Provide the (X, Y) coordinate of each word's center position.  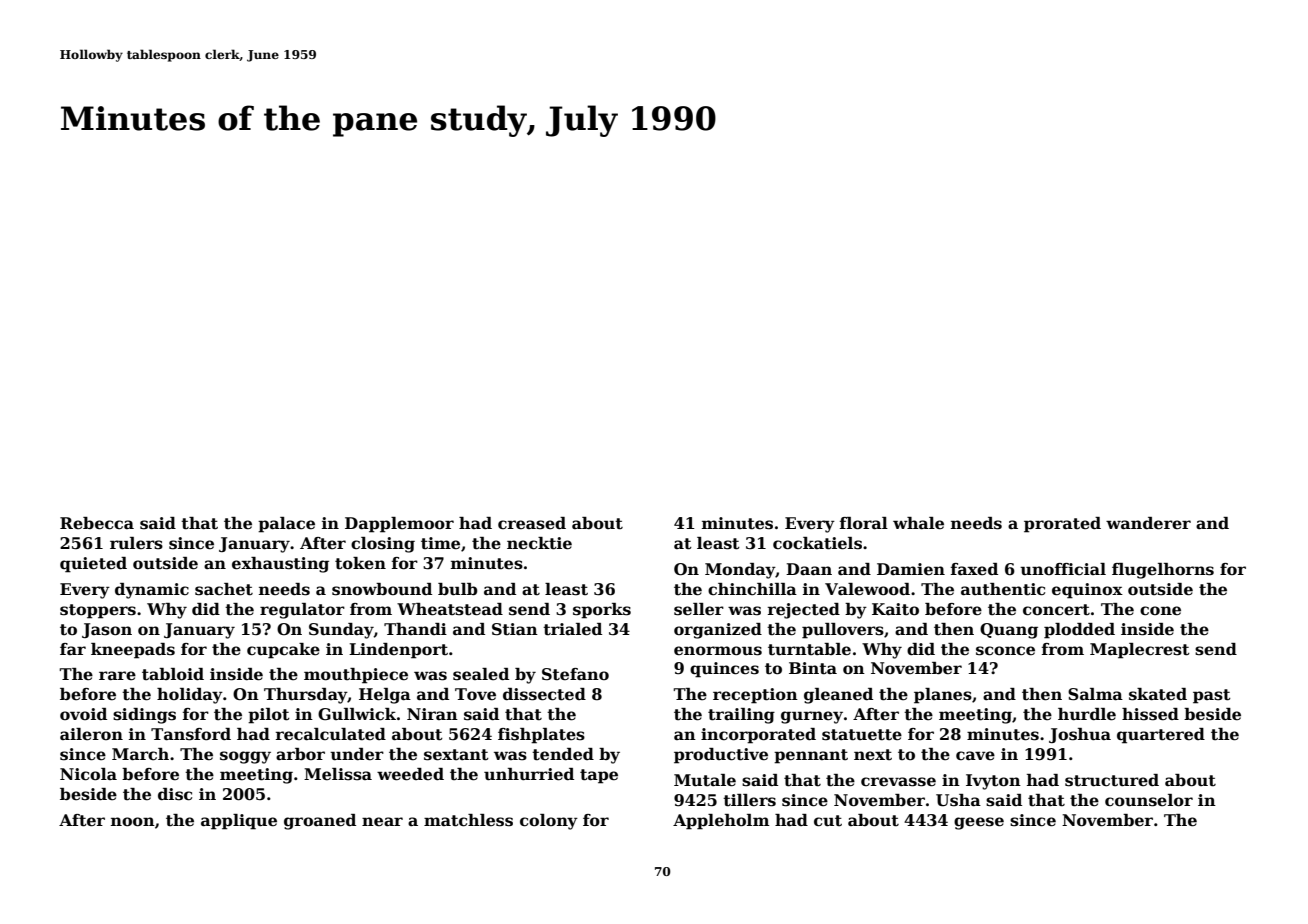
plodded (1079, 631)
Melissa (338, 774)
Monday (740, 571)
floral (864, 523)
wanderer (1148, 523)
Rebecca (97, 523)
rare (117, 676)
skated (1158, 694)
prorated (1062, 525)
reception (755, 696)
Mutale (705, 780)
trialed (572, 629)
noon (133, 822)
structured (1112, 780)
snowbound (382, 589)
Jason (107, 630)
